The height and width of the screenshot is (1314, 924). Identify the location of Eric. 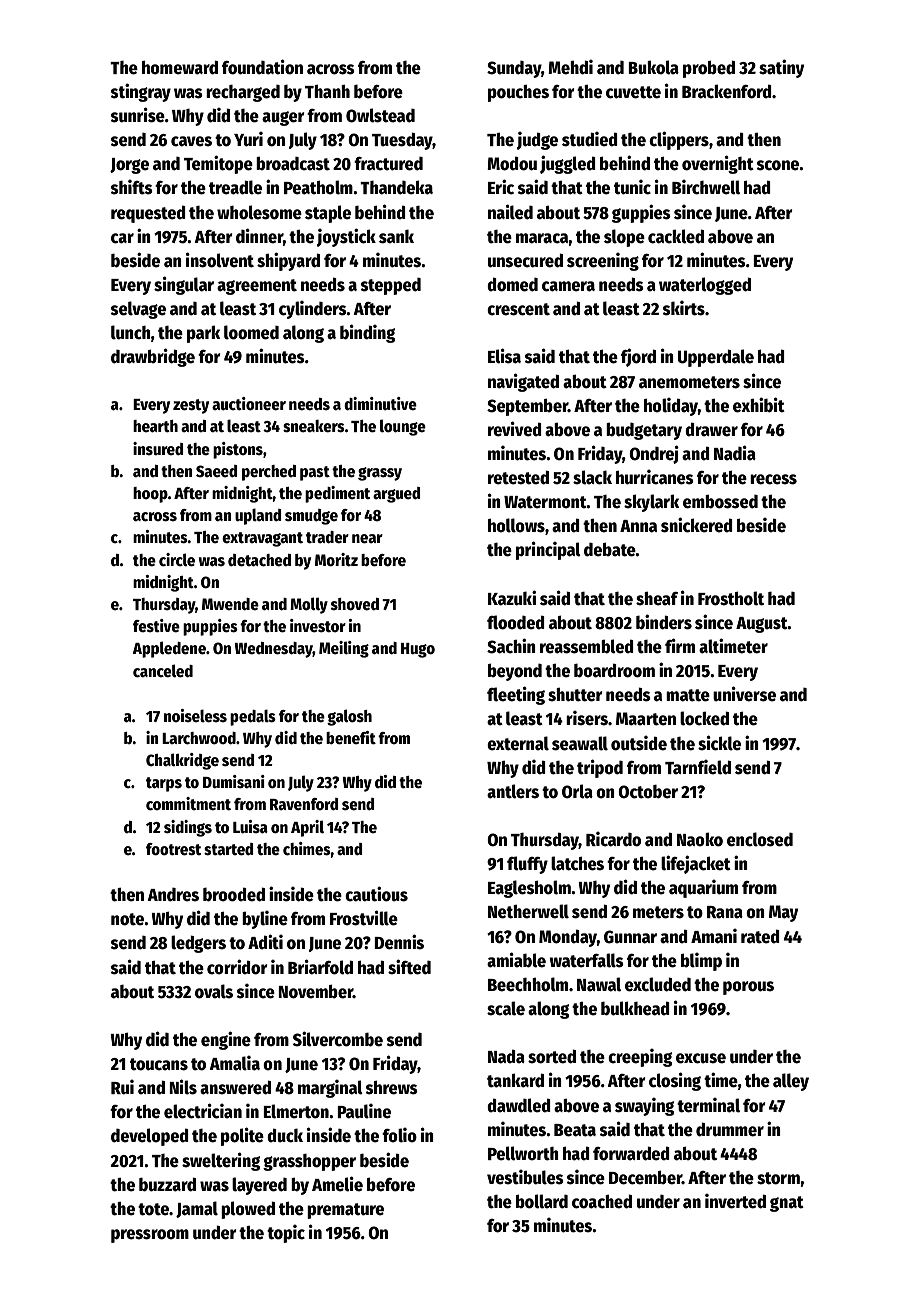
(501, 187).
